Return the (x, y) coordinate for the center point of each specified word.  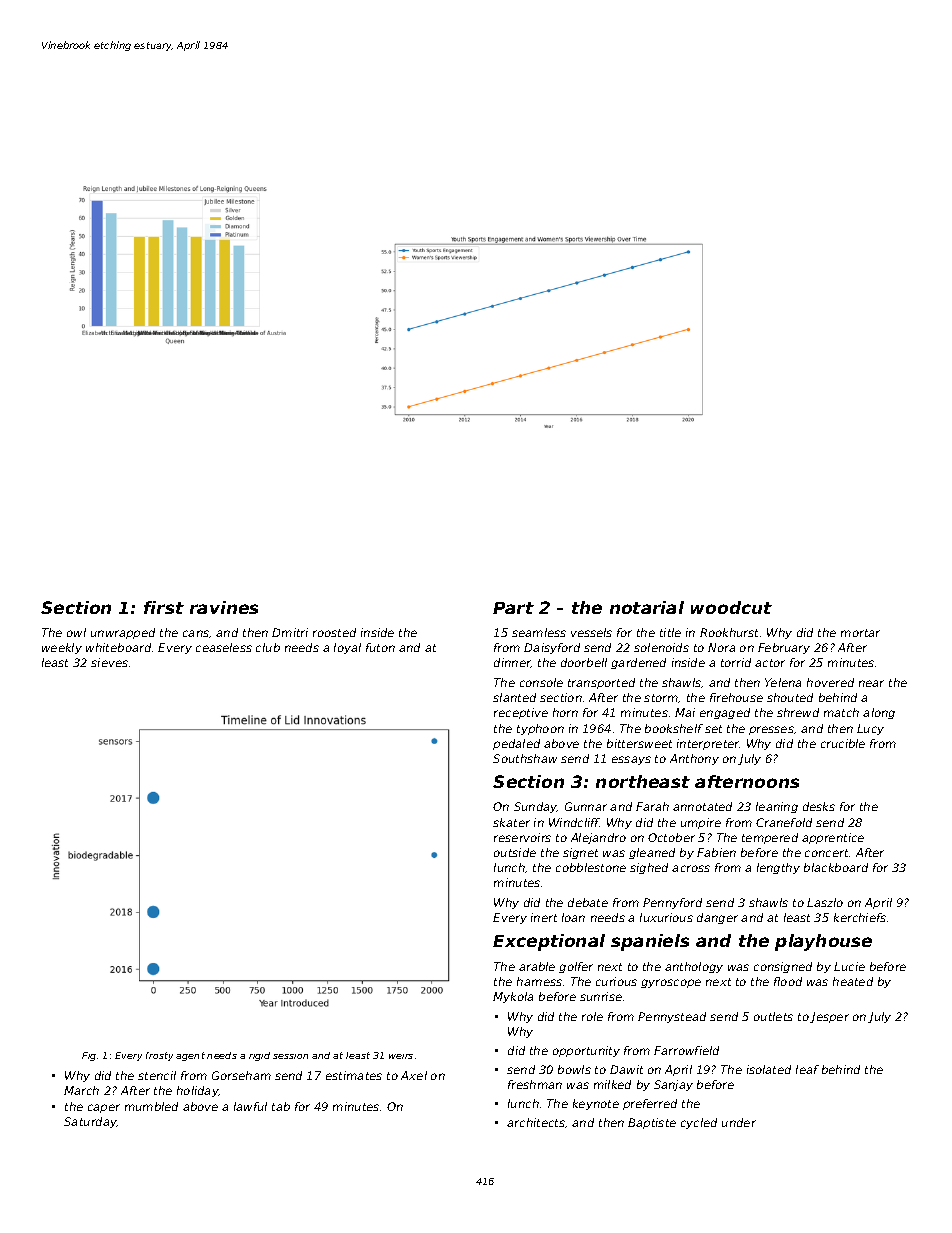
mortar (860, 633)
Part (513, 608)
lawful (250, 1106)
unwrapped (123, 633)
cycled (699, 1123)
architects (536, 1122)
